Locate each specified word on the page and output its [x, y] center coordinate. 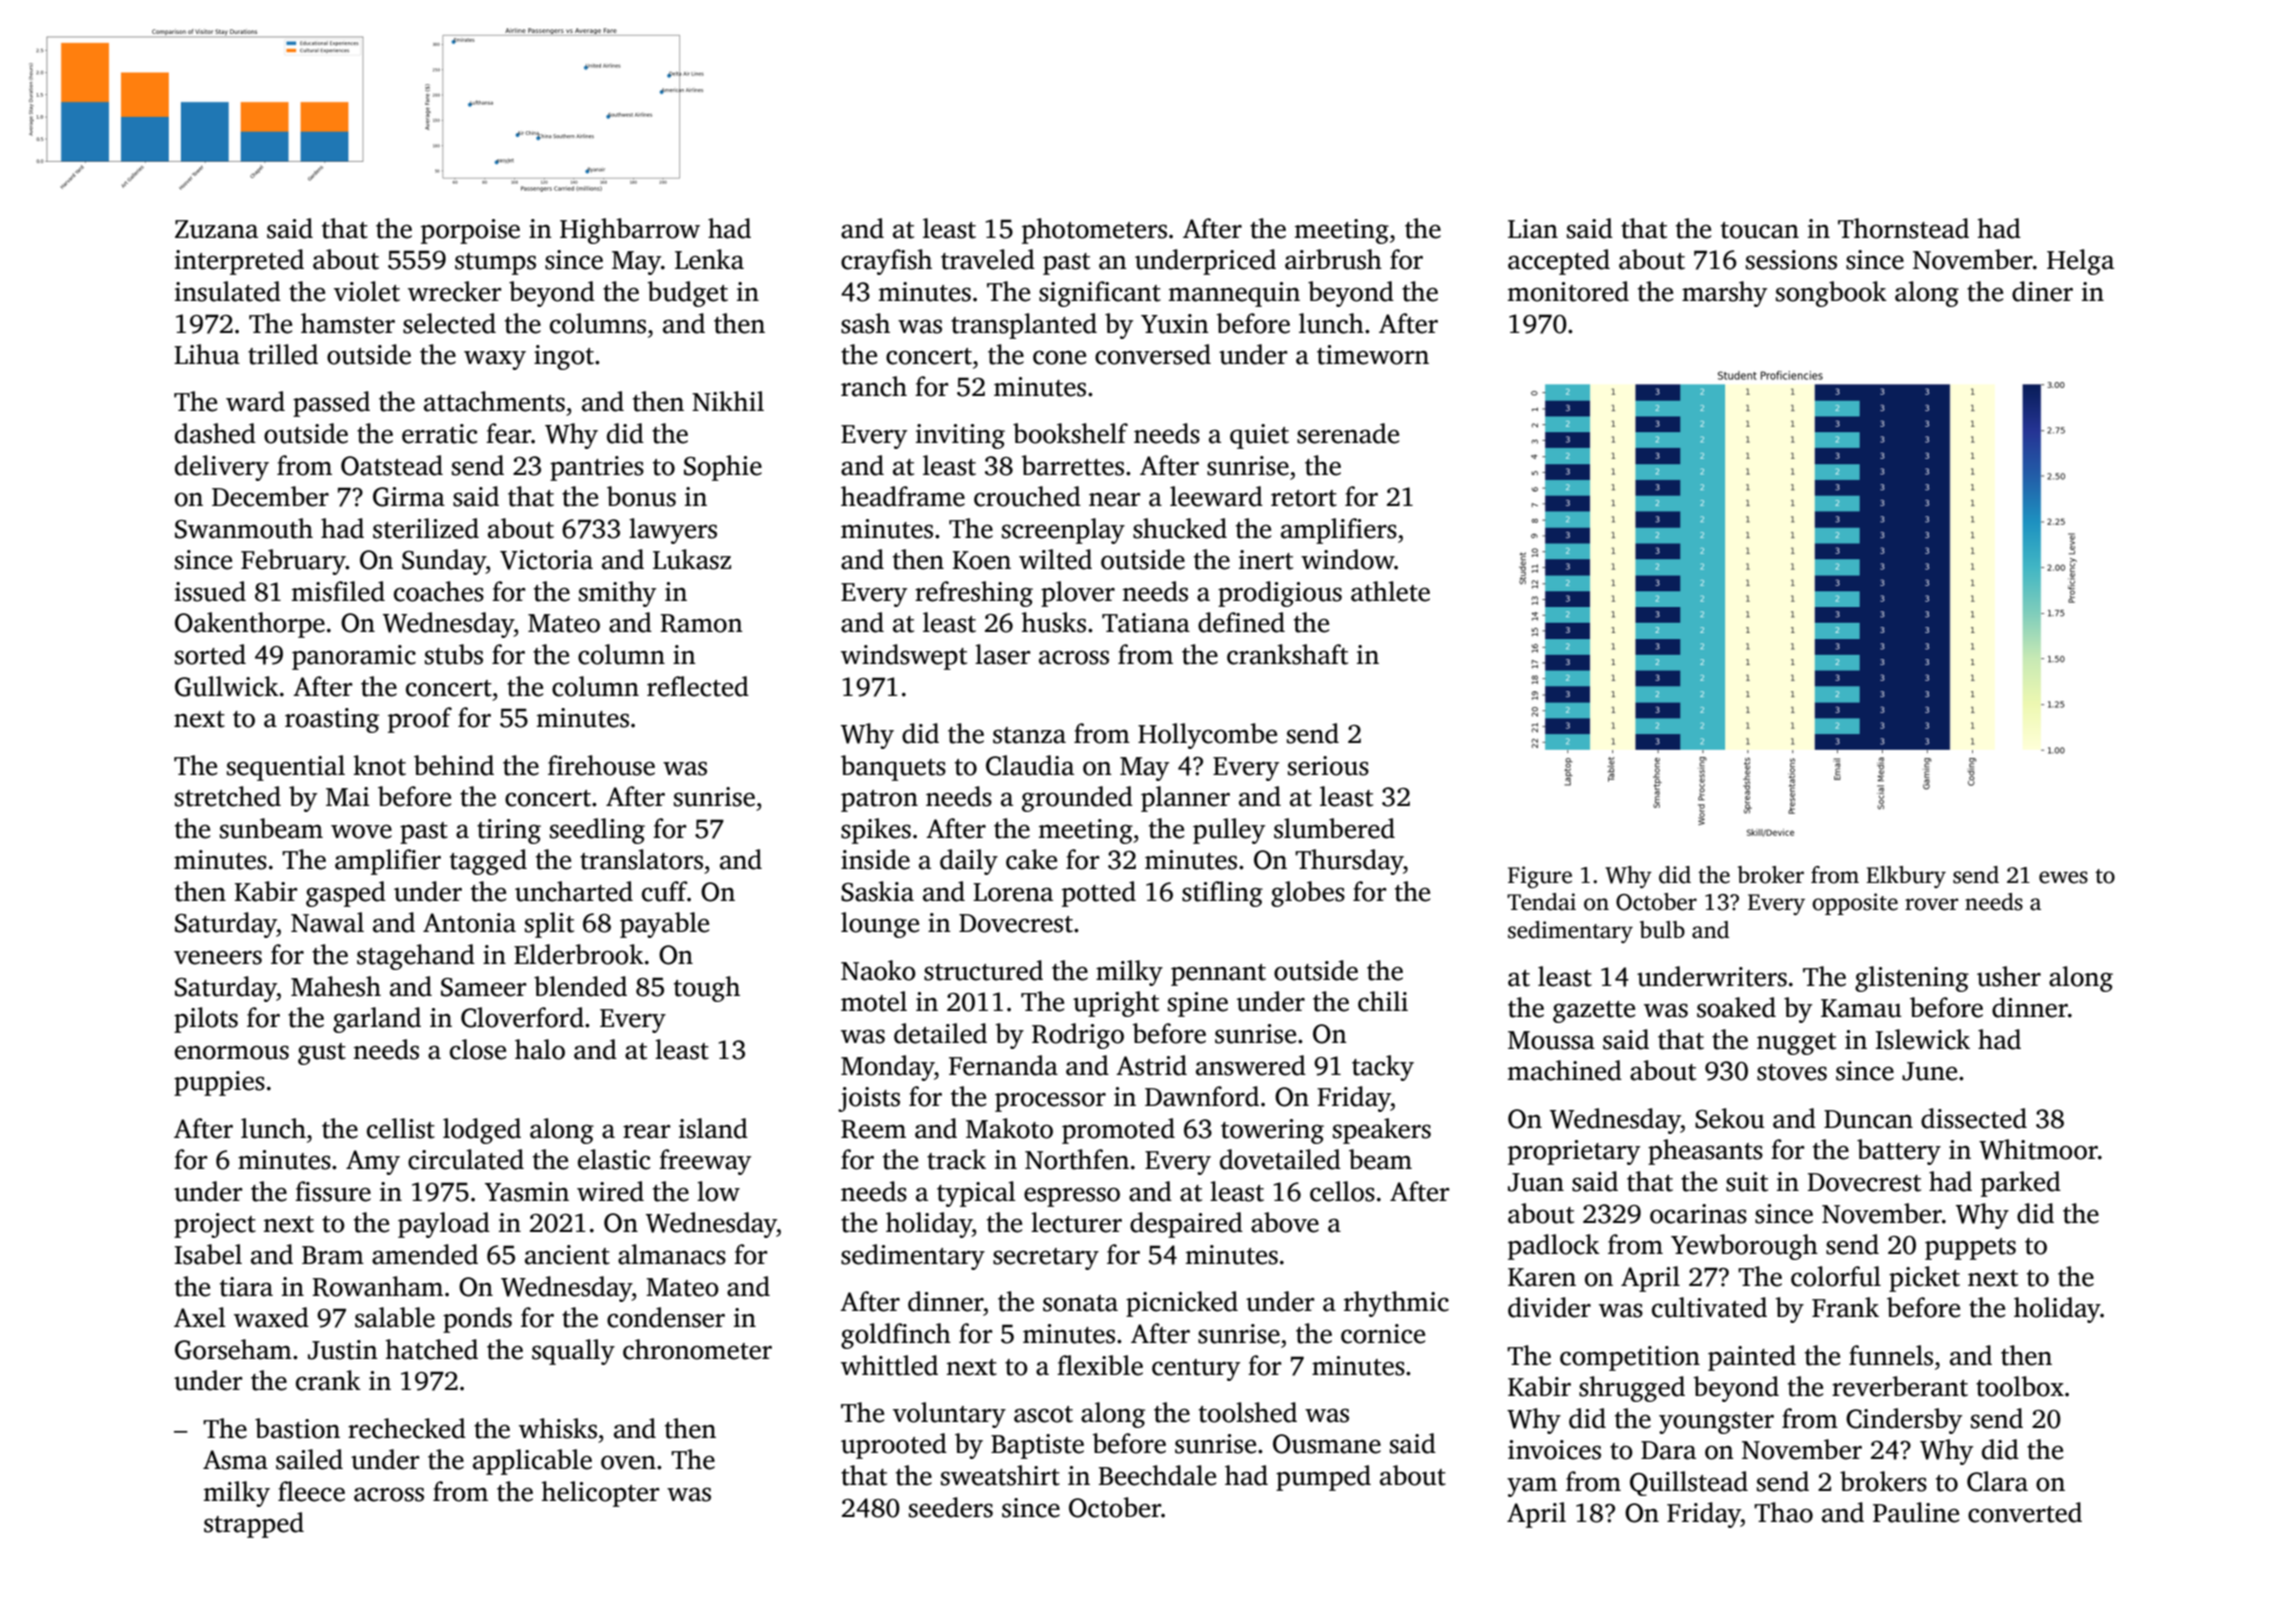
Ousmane [1327, 1444]
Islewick [1923, 1039]
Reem [873, 1129]
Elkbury [1906, 877]
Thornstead [1903, 228]
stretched [228, 796]
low [718, 1191]
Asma [235, 1460]
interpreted [239, 262]
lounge [880, 925]
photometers [1094, 231]
